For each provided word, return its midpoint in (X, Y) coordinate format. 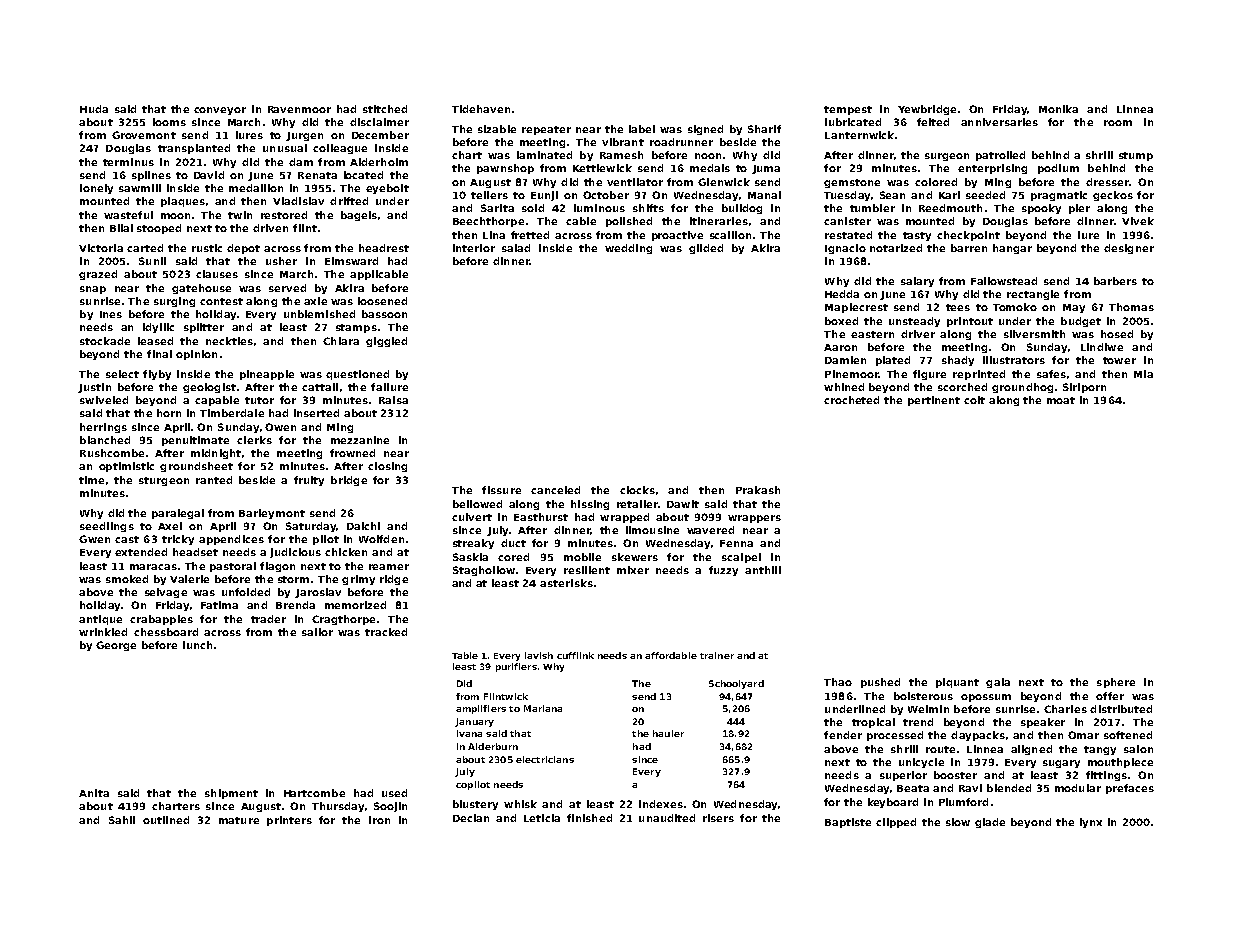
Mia (1143, 374)
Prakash (758, 490)
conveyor (220, 111)
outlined (166, 820)
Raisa (393, 400)
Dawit (683, 504)
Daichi (363, 526)
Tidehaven (481, 109)
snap (93, 290)
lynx (1091, 823)
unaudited (667, 818)
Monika (1058, 109)
